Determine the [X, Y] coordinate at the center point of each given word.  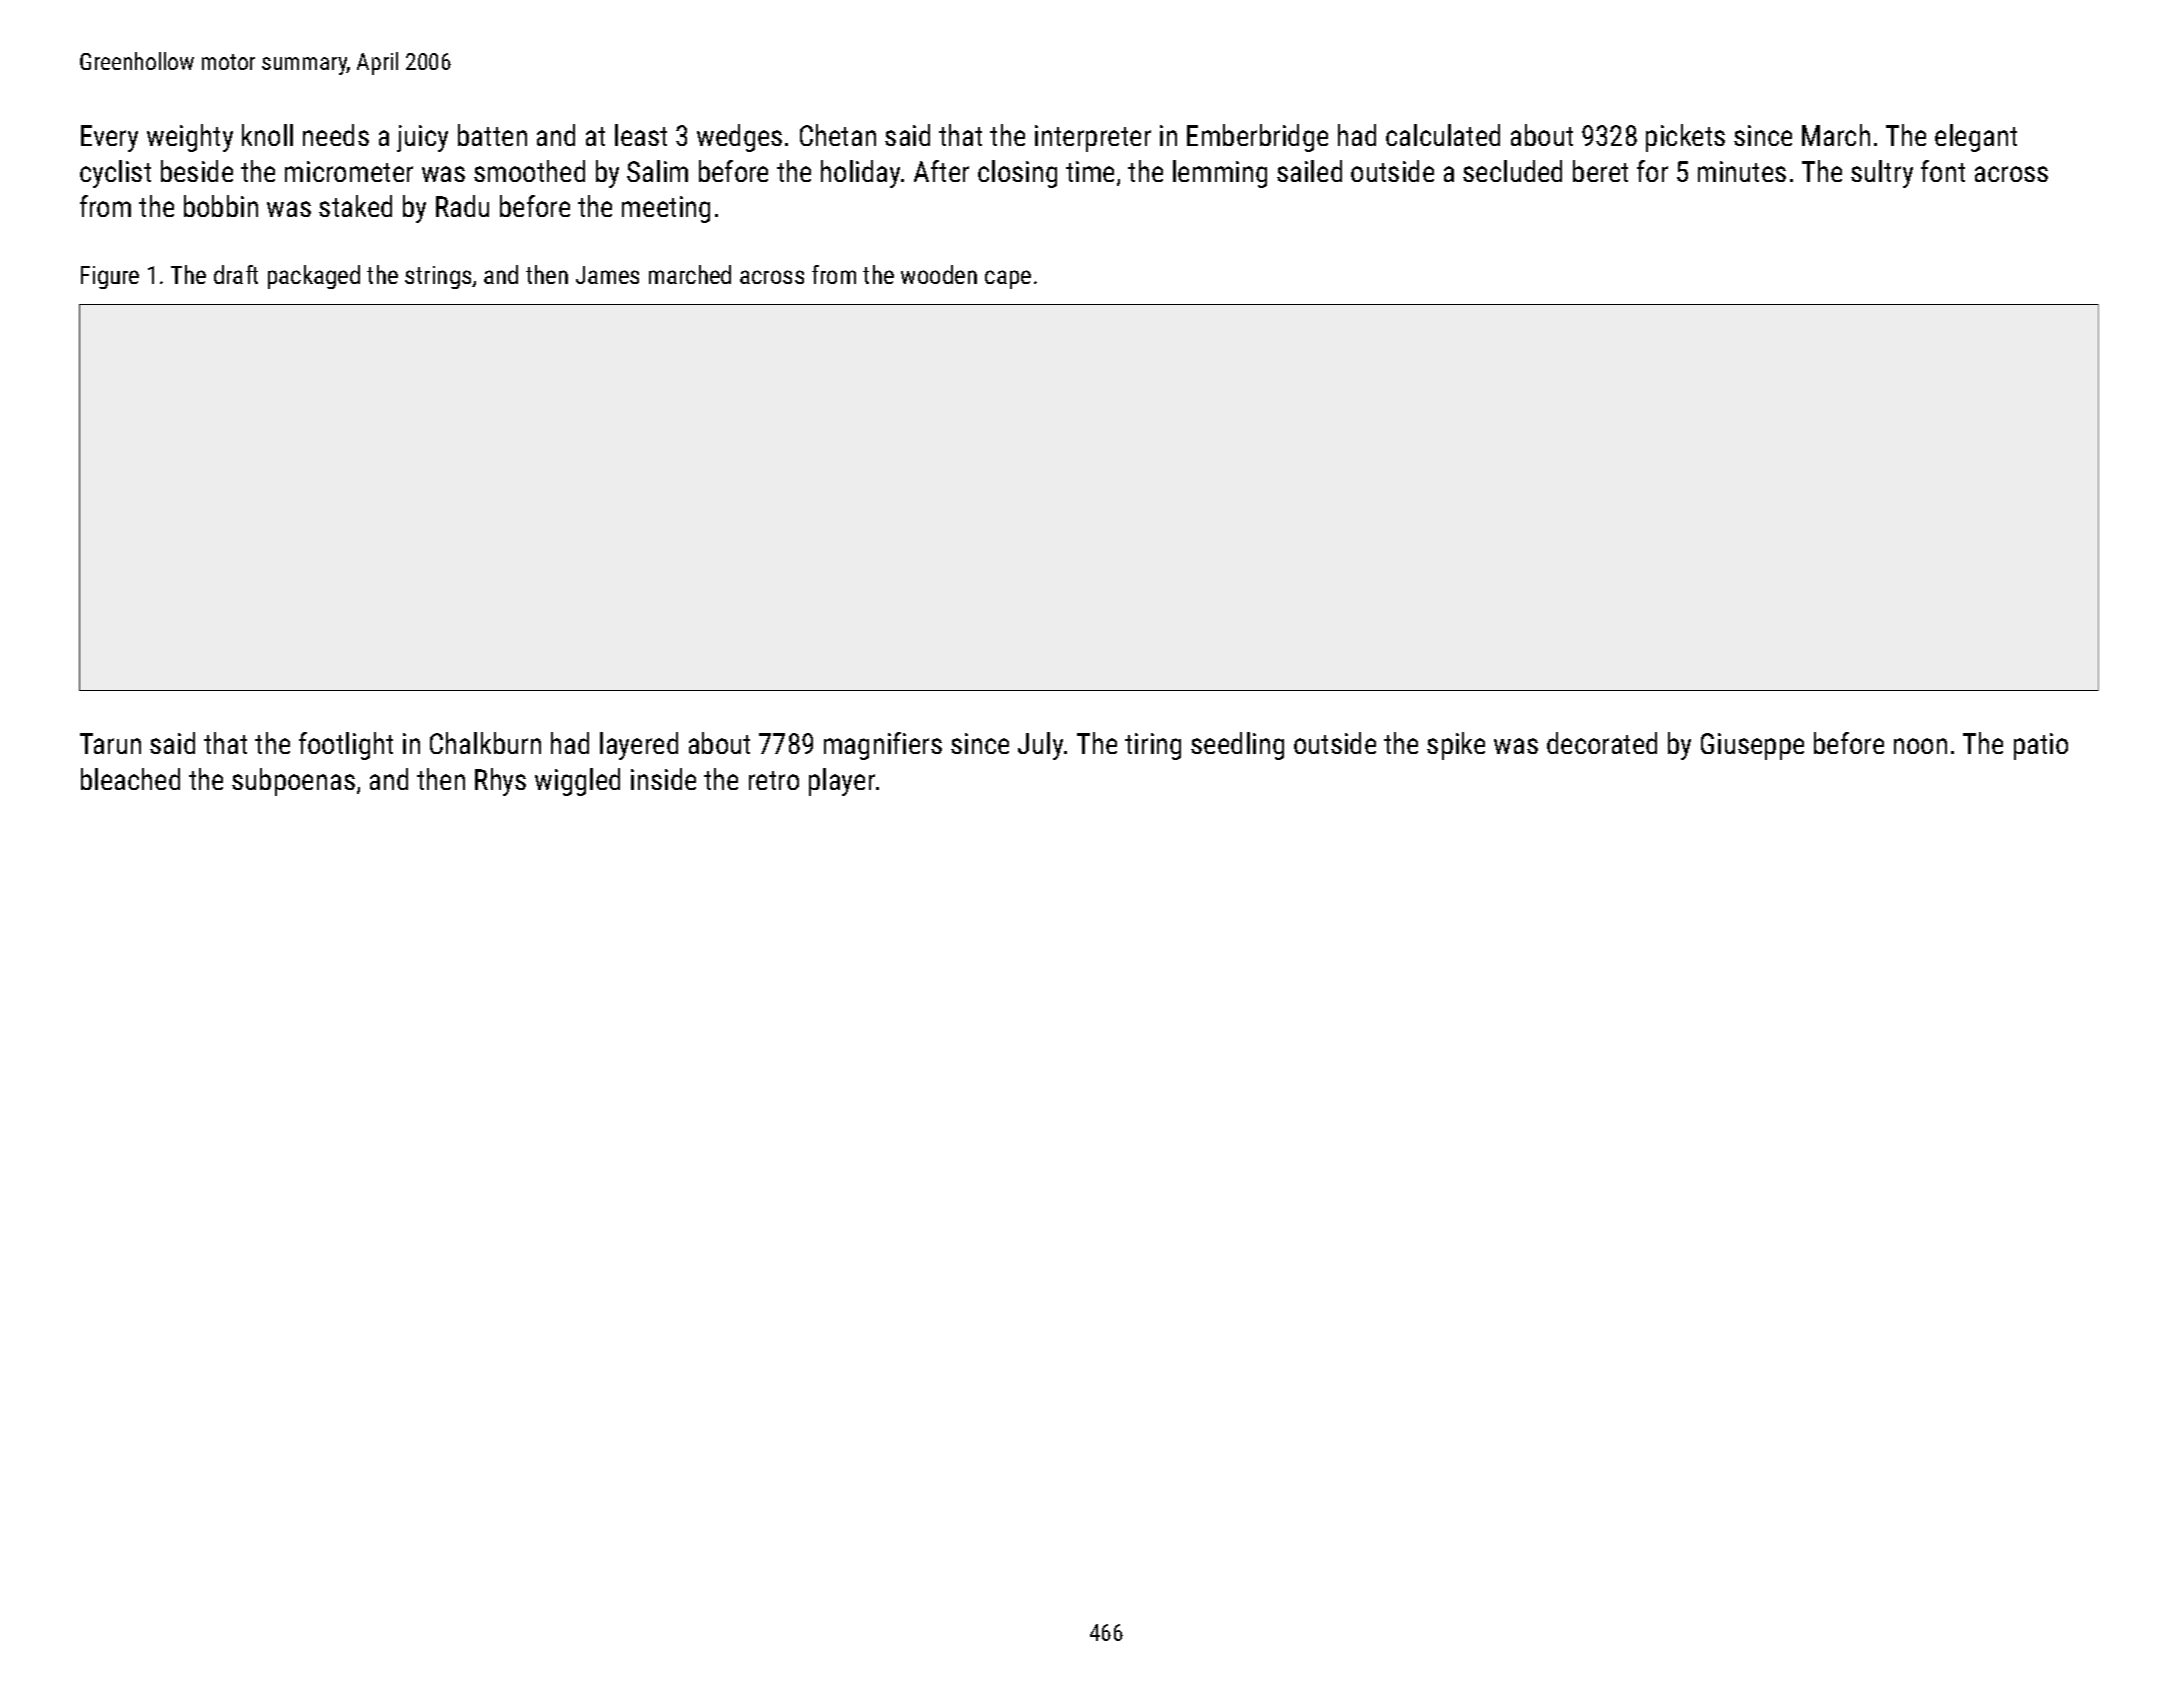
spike [1456, 746]
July [1040, 746]
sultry [1882, 174]
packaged [314, 277]
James [607, 275]
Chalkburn [485, 743]
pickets [1685, 138]
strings [439, 277]
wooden [939, 274]
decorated [1602, 743]
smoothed [529, 171]
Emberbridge [1257, 138]
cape [1008, 279]
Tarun [110, 743]
